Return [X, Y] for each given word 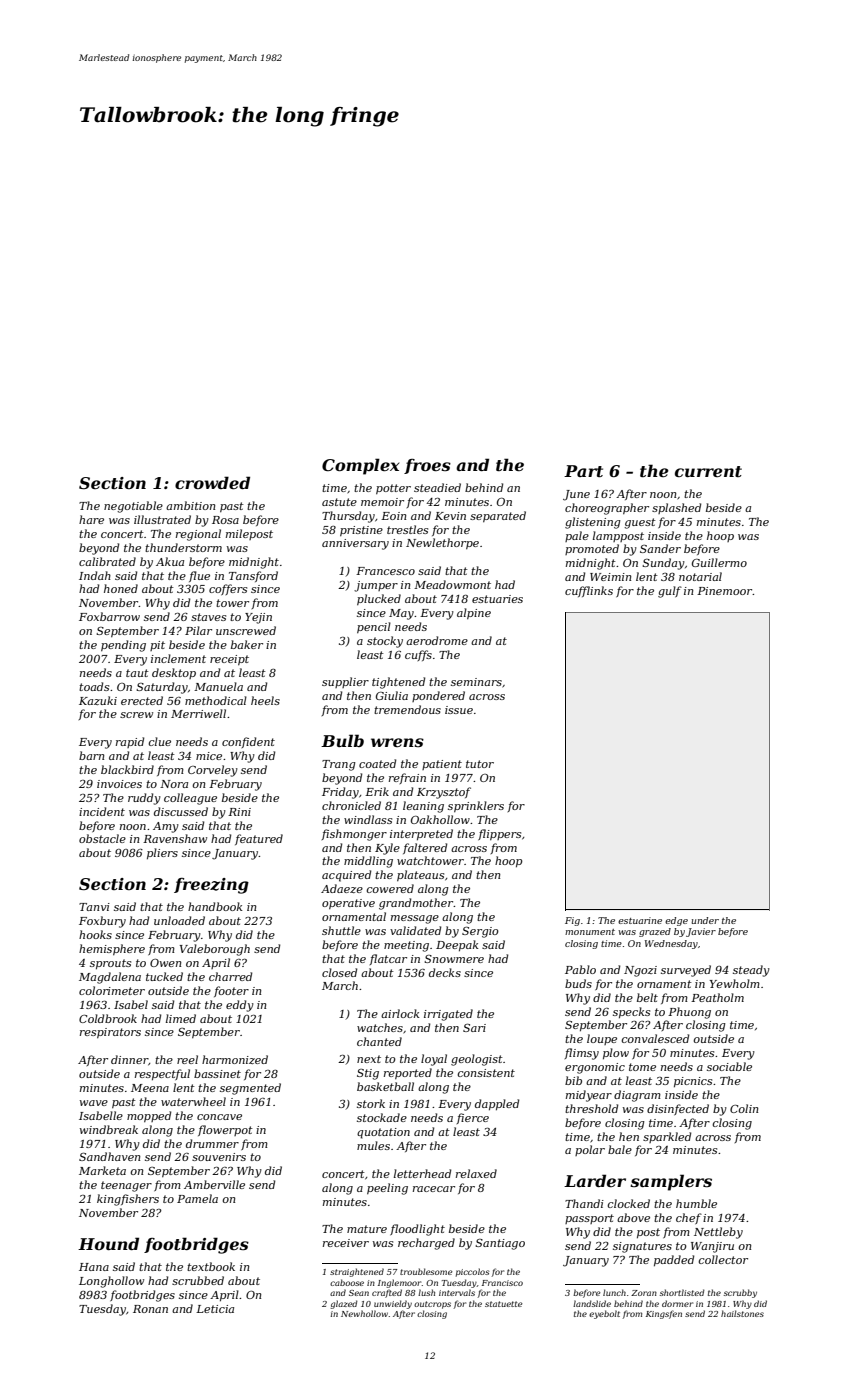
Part [583, 471]
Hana [94, 1267]
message [415, 919]
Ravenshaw [175, 838]
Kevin [450, 516]
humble [696, 1203]
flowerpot [225, 1130]
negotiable [133, 507]
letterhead [422, 1173]
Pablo [580, 969]
